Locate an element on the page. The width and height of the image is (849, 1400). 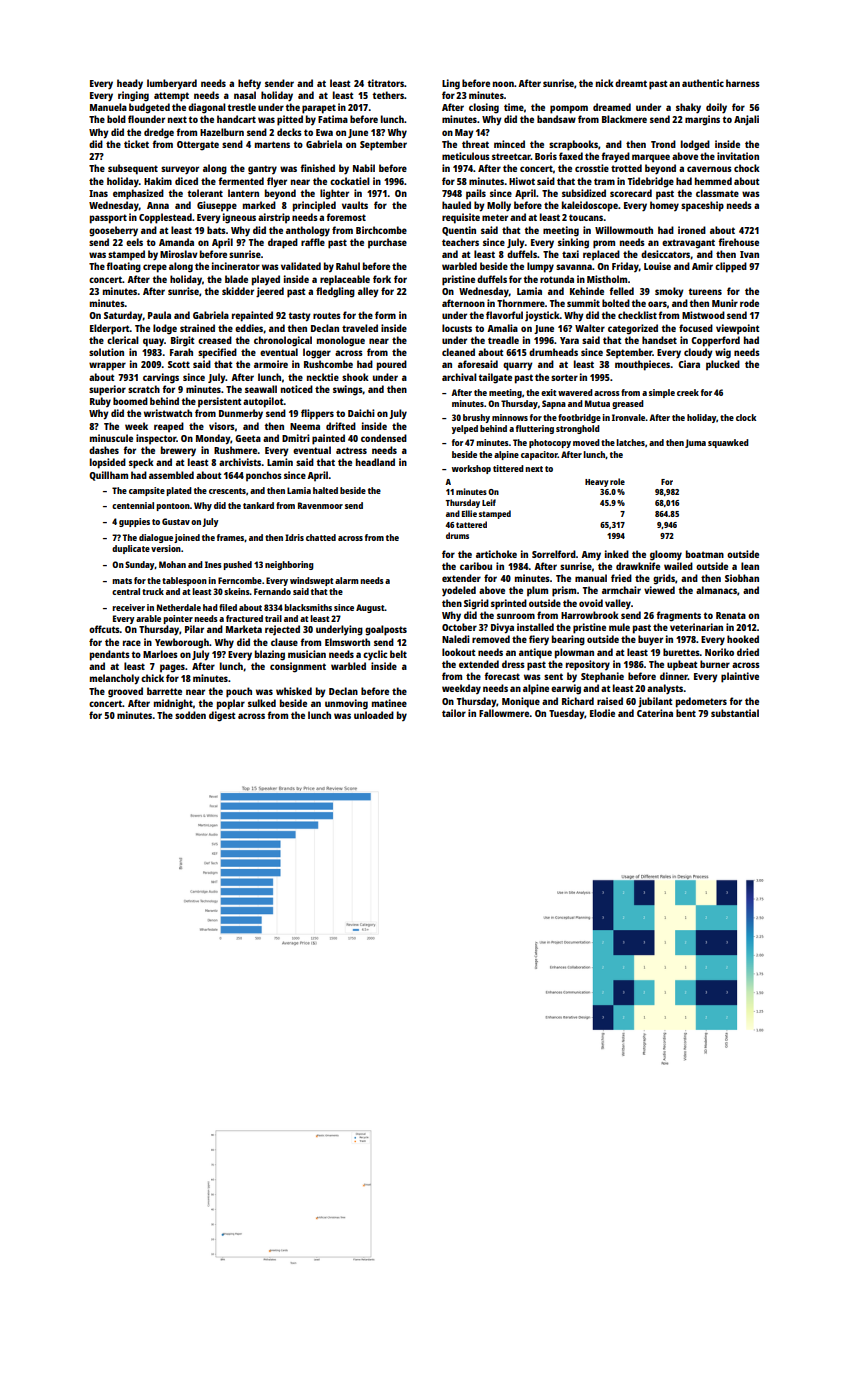
form is located at coordinates (385, 315).
